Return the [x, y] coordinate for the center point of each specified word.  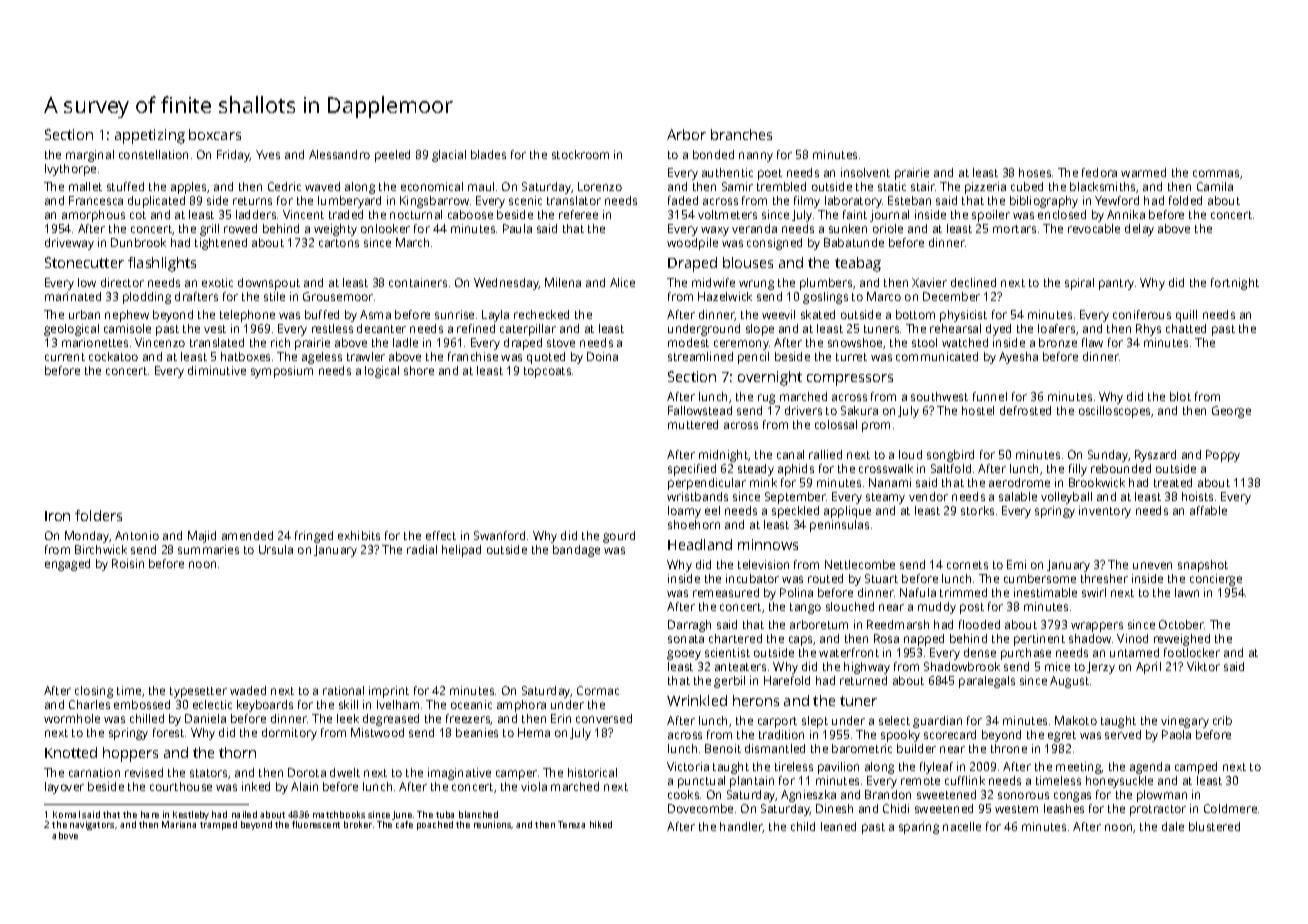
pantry [1116, 284]
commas [1216, 173]
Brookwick [1097, 482]
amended [247, 535]
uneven [1152, 565]
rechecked [541, 314]
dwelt [345, 772]
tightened [221, 244]
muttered [693, 424]
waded [248, 690]
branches [741, 134]
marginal [90, 156]
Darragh [689, 626]
